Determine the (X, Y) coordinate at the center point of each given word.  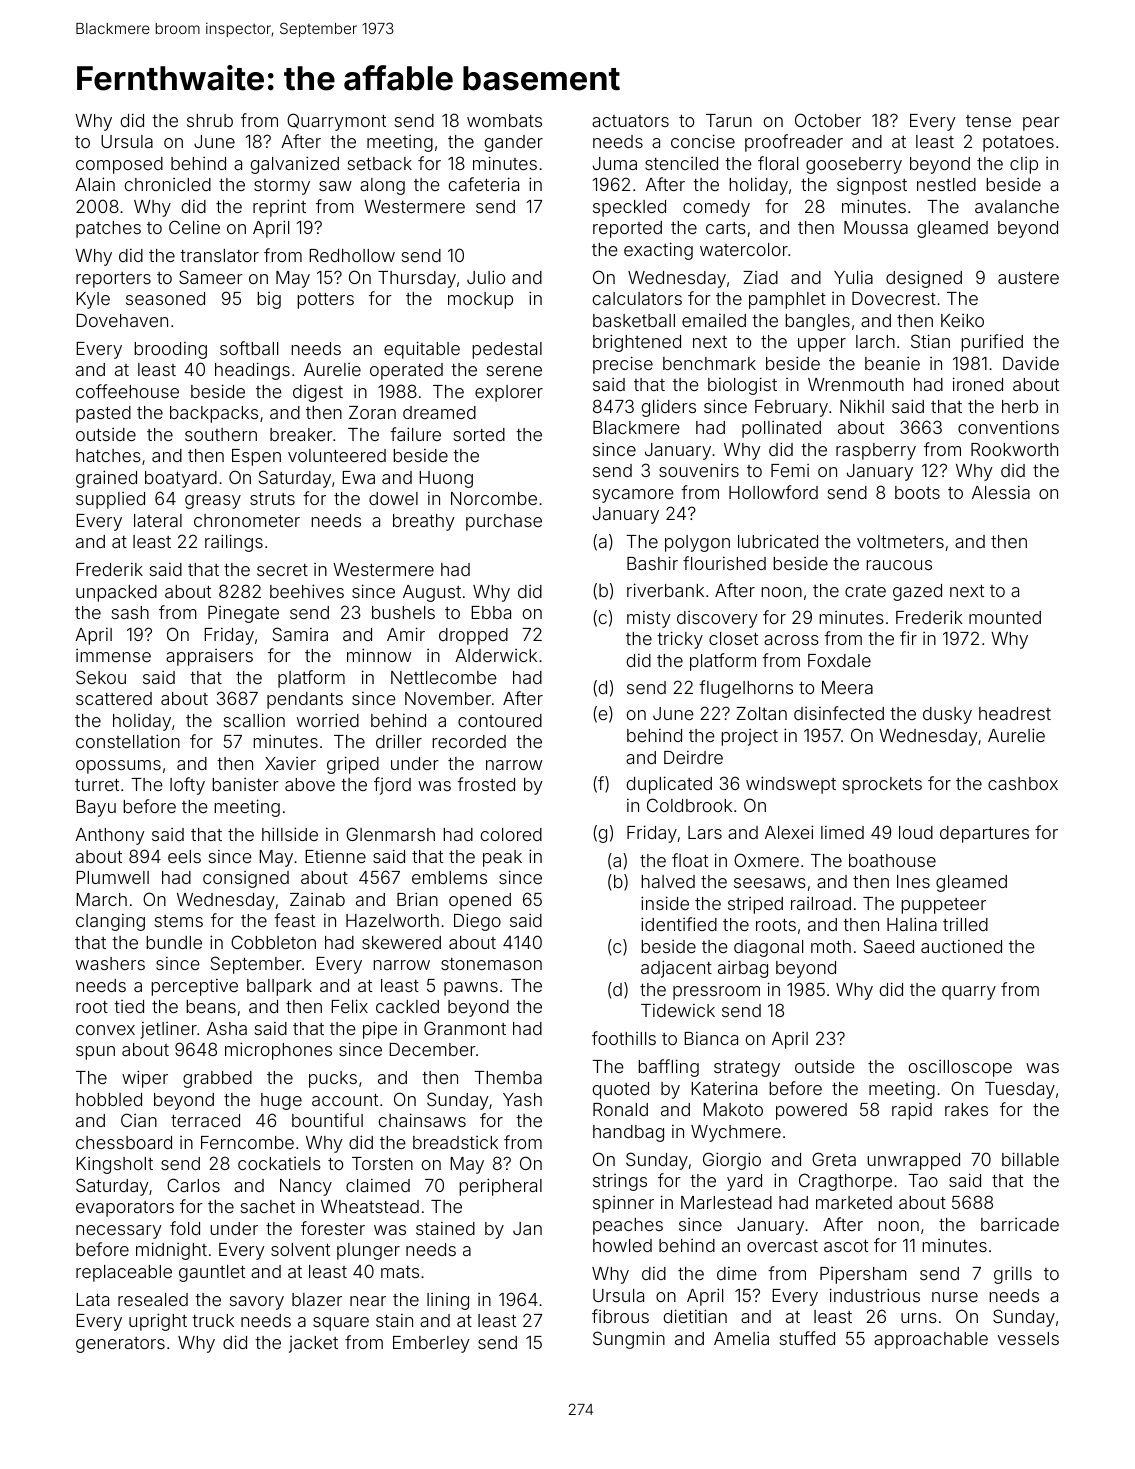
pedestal (507, 350)
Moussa (876, 227)
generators (120, 1345)
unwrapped (913, 1161)
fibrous (620, 1316)
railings (234, 543)
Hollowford (773, 492)
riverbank (665, 590)
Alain (95, 184)
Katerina (724, 1088)
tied (129, 1006)
